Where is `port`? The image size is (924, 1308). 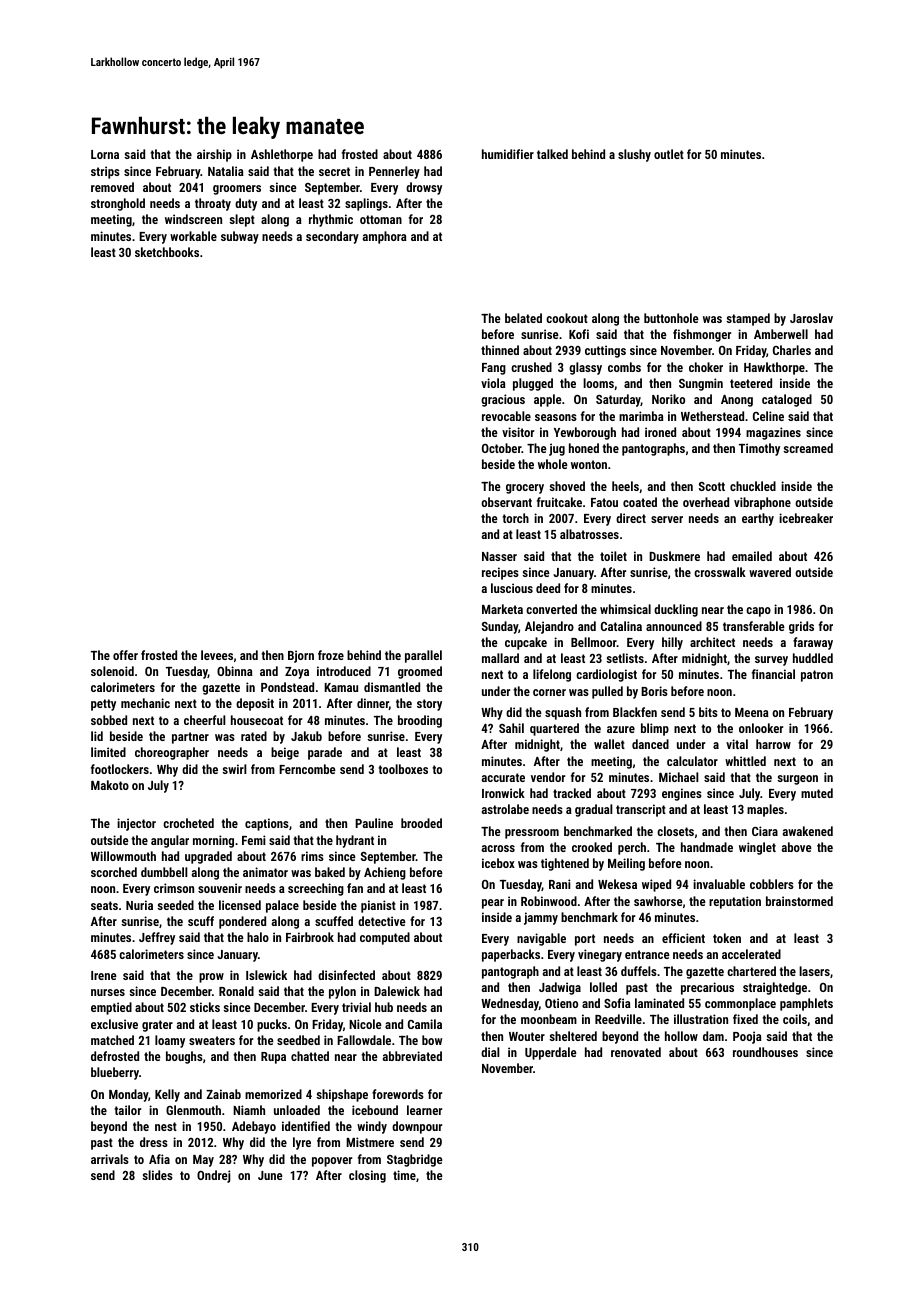
port is located at coordinates (585, 940).
